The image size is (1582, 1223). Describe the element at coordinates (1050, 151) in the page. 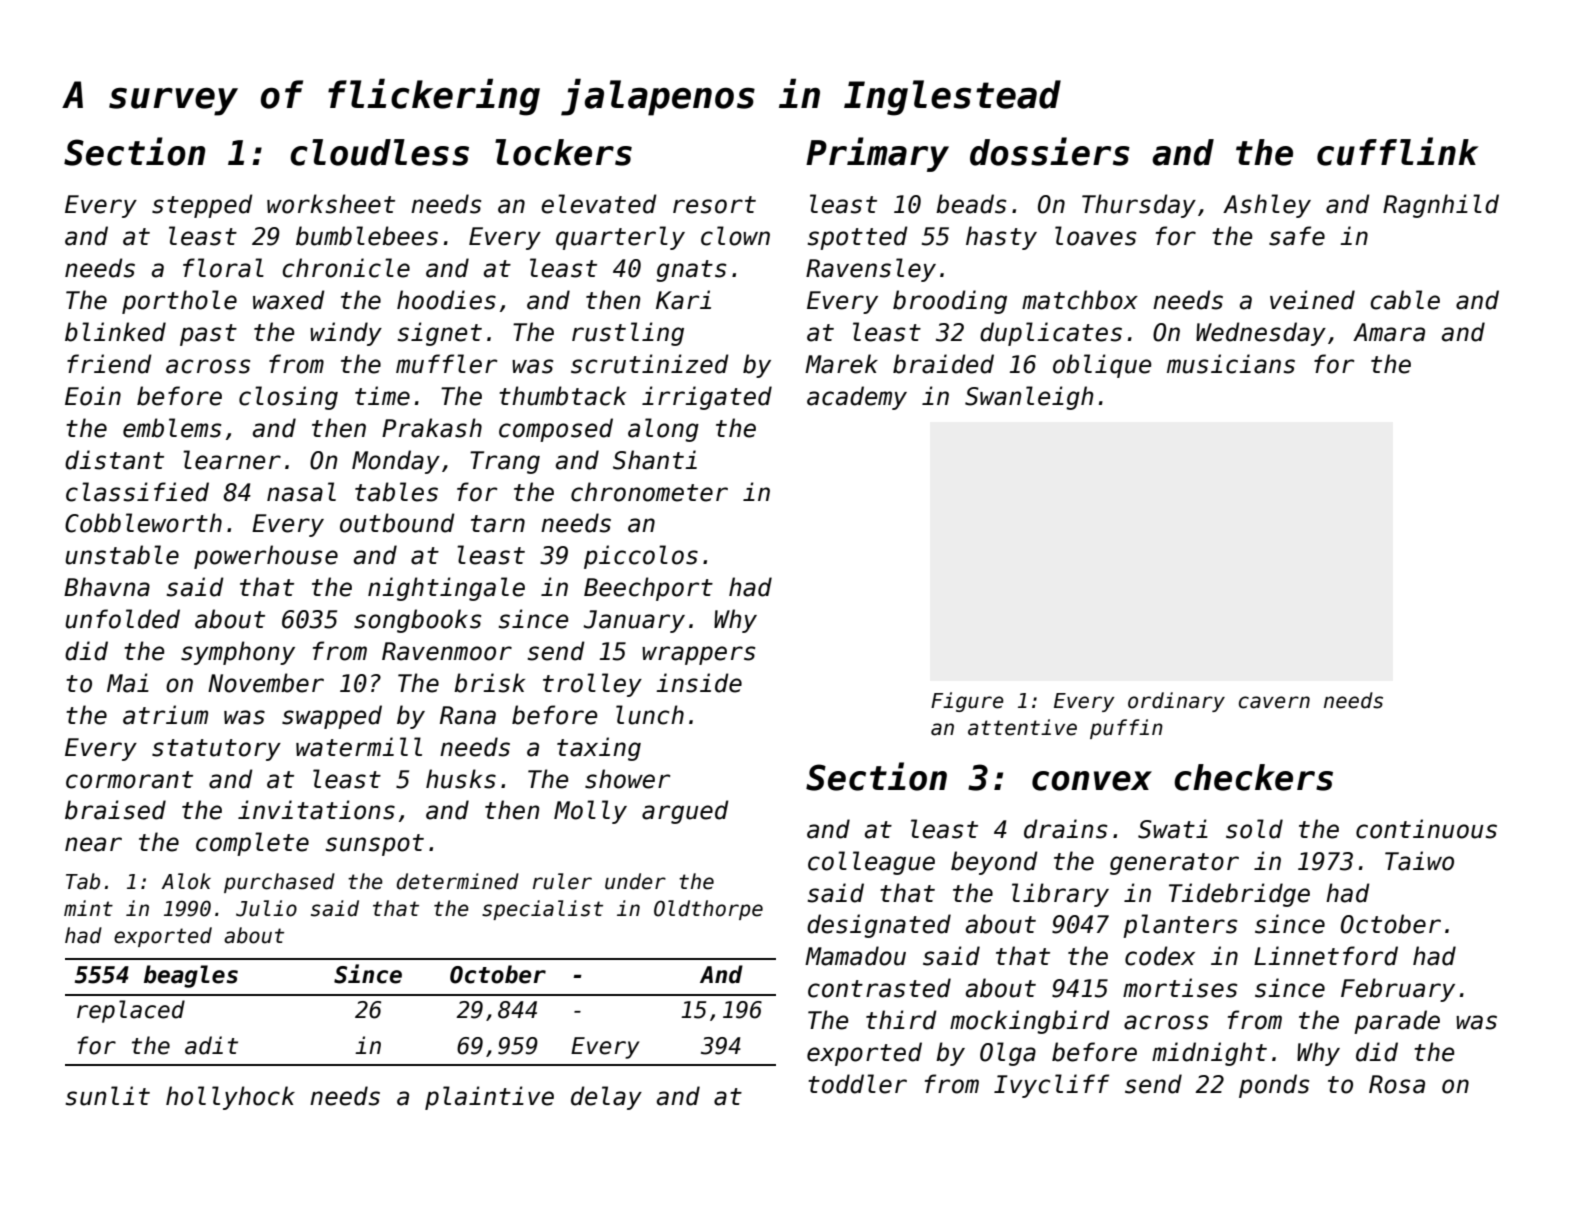

I see `dossiers` at that location.
